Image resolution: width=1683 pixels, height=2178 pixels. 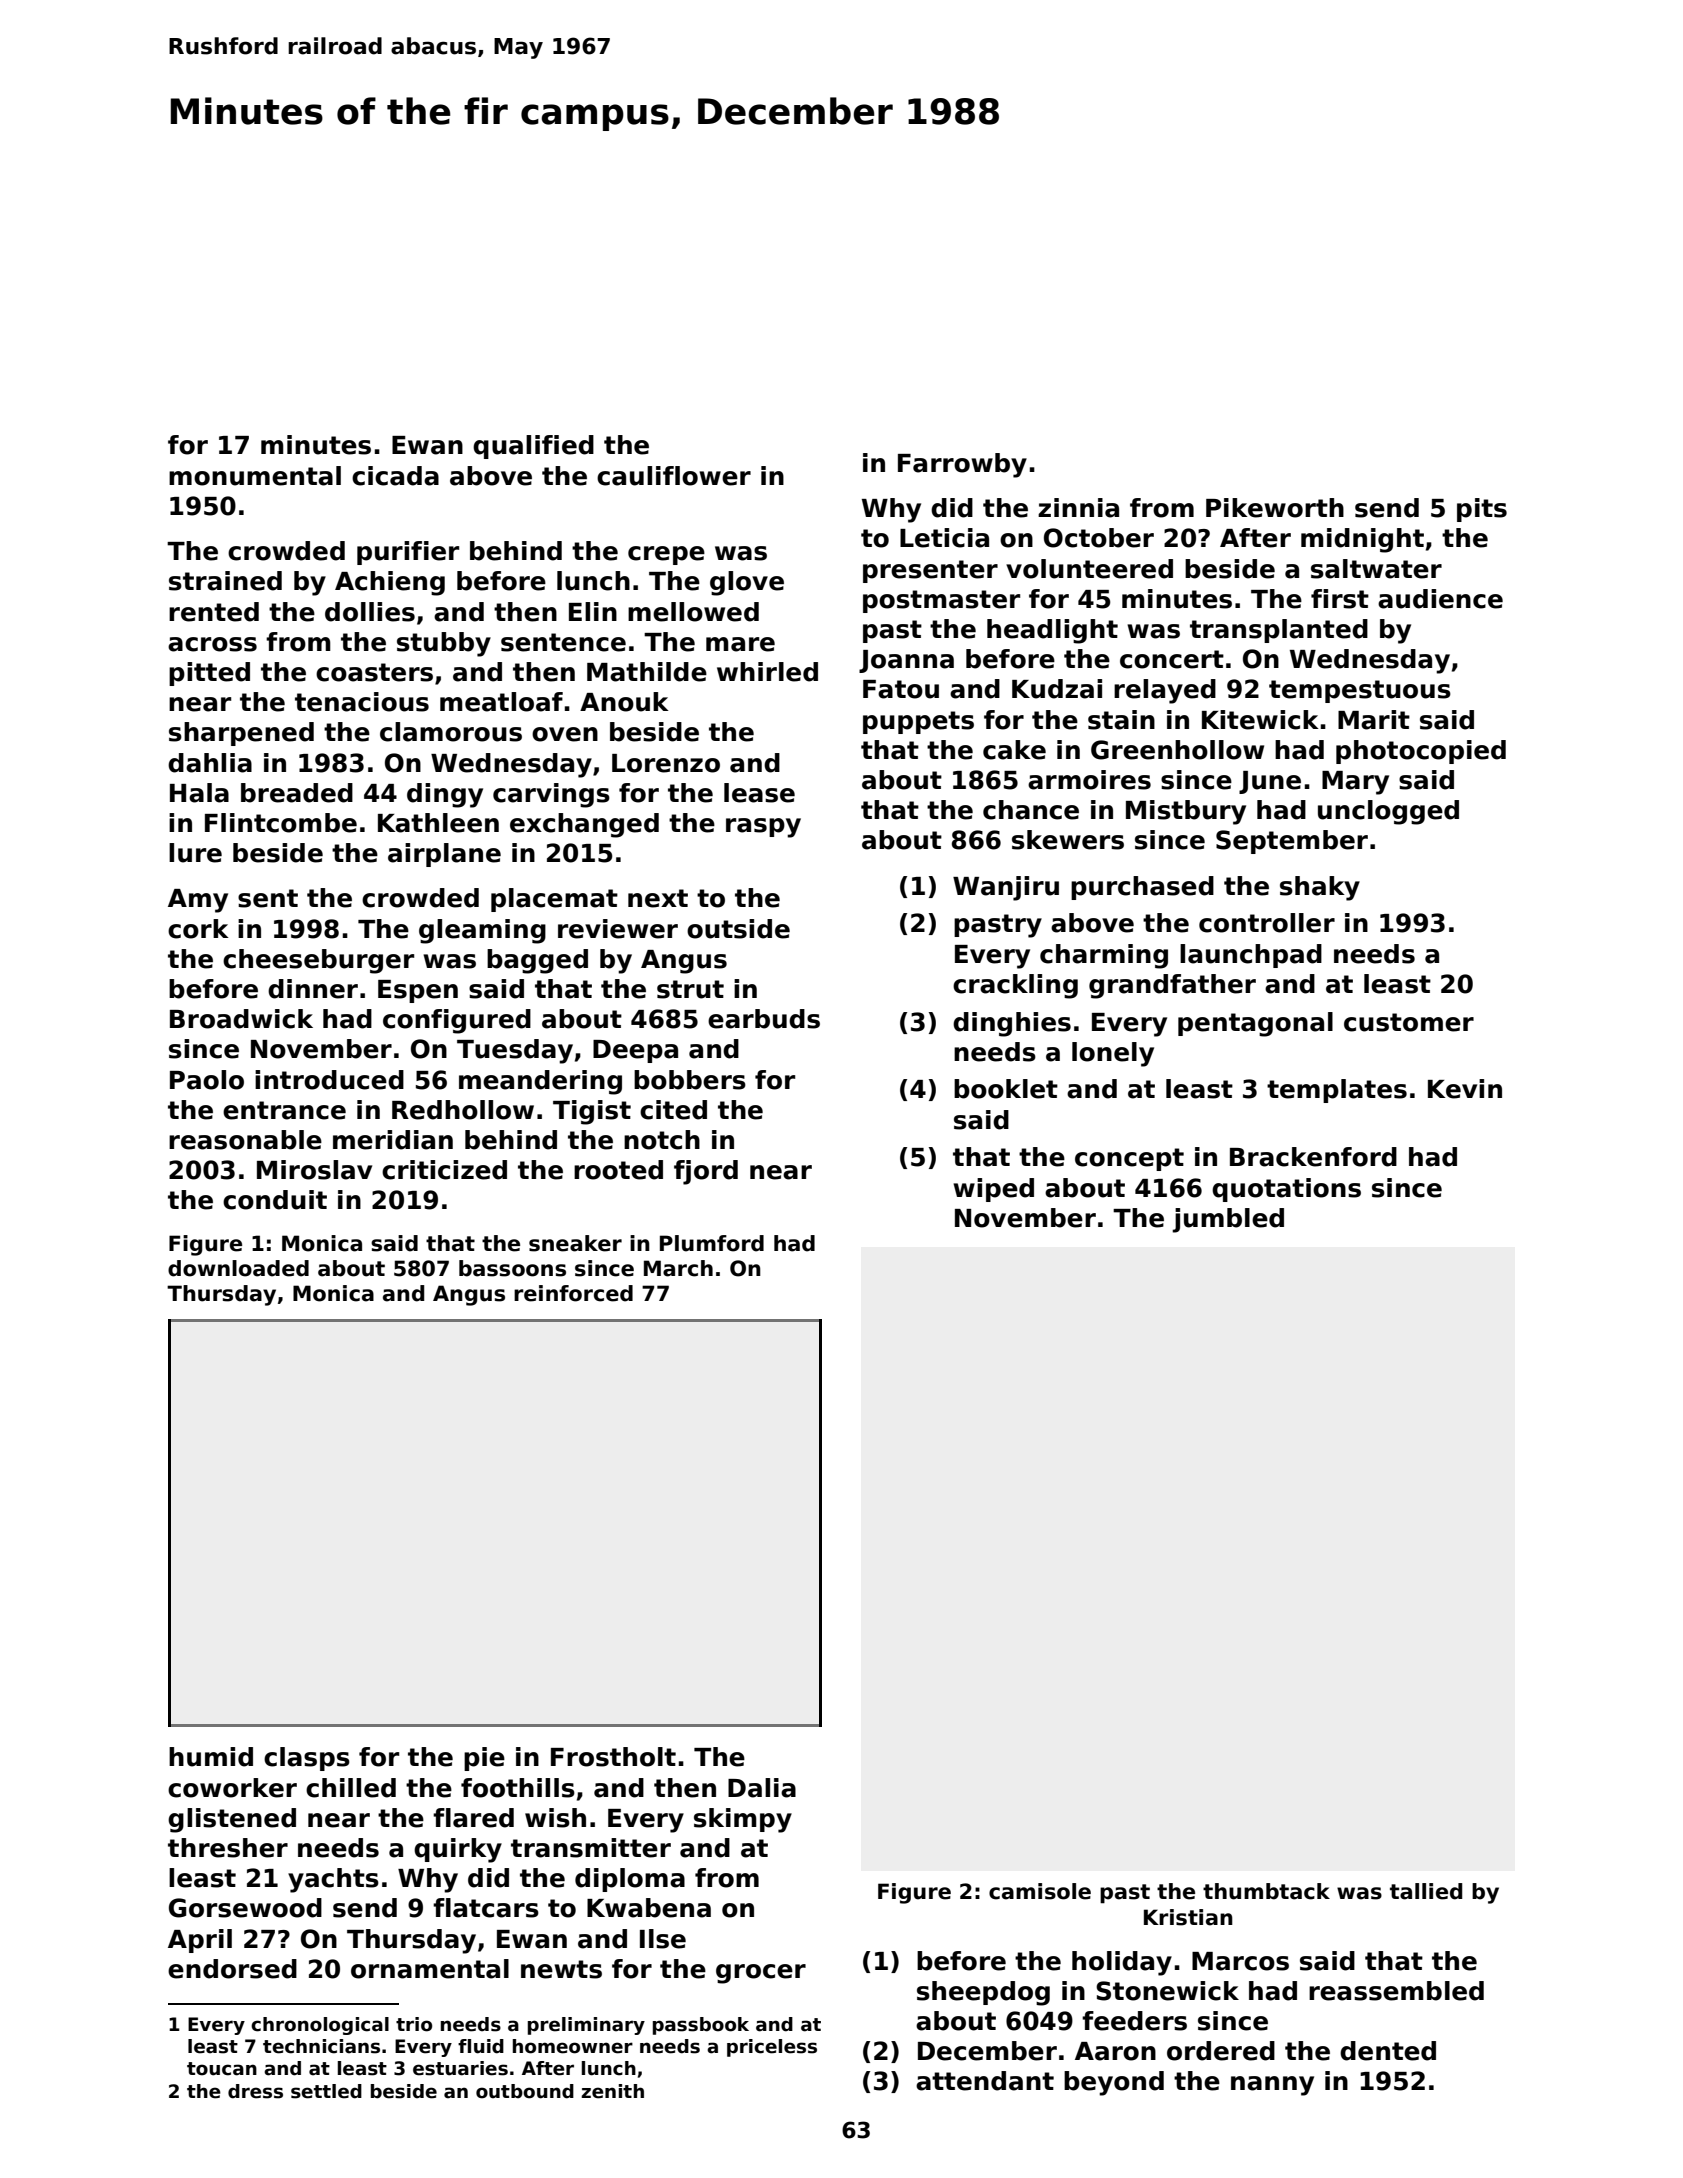 I want to click on camisole, so click(x=1040, y=1891).
